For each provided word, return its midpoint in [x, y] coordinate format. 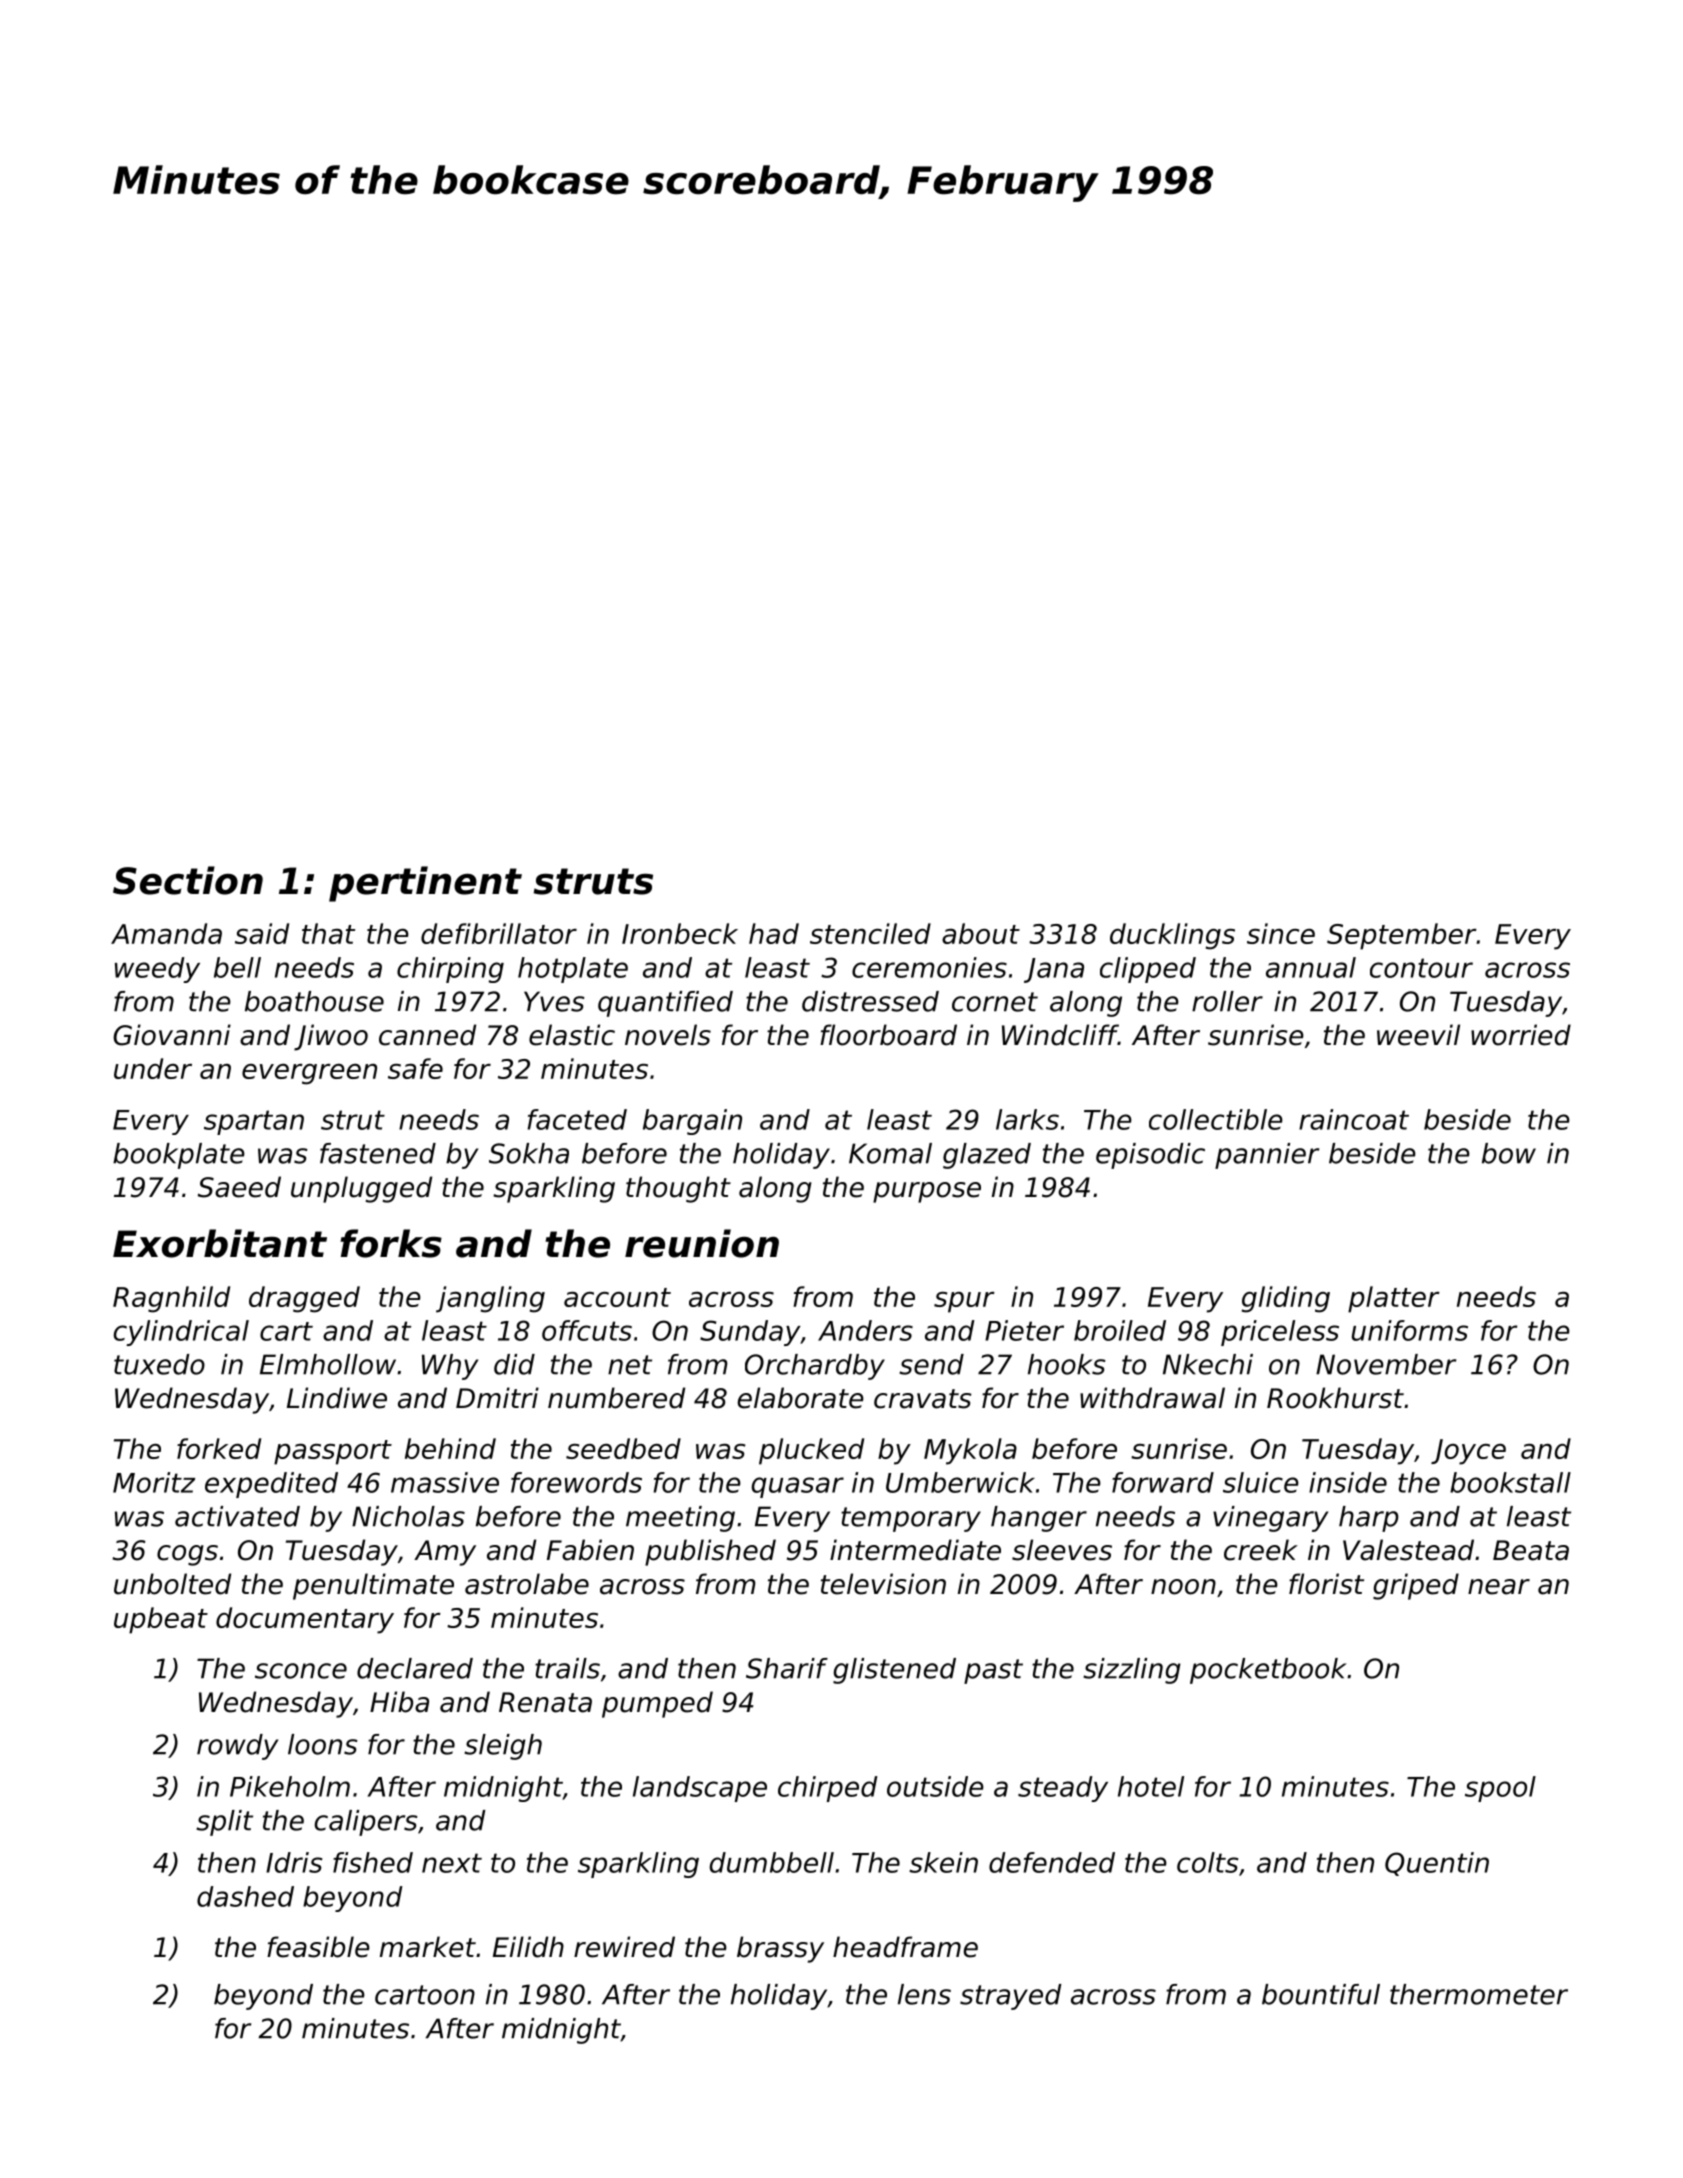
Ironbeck [680, 933]
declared [415, 1668]
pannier [1267, 1156]
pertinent [425, 884]
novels [668, 1035]
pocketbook [1268, 1671]
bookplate [179, 1156]
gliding [1286, 1299]
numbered [616, 1398]
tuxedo [159, 1364]
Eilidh [528, 1947]
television [883, 1584]
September [1402, 936]
